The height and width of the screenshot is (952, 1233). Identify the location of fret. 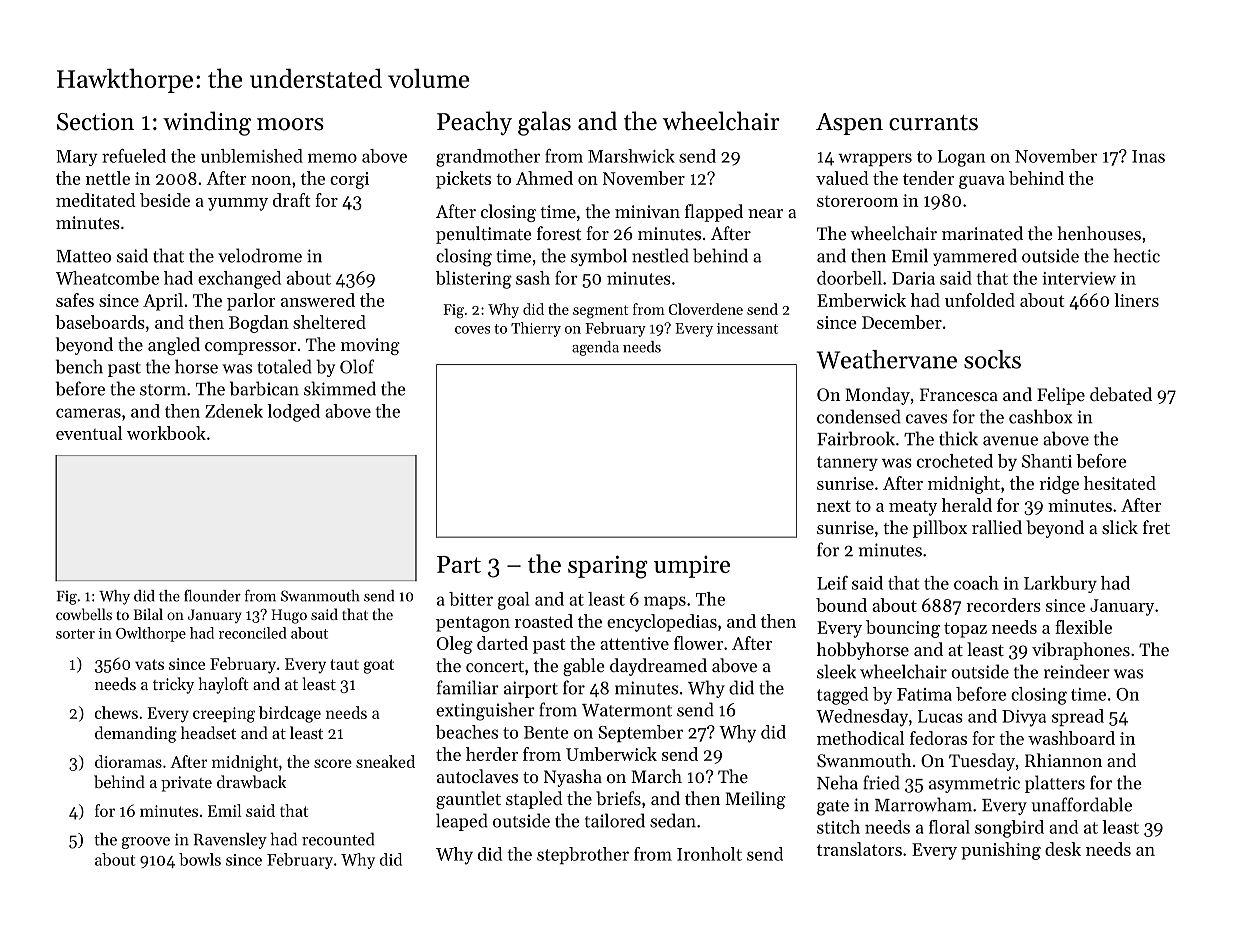
(1156, 527).
